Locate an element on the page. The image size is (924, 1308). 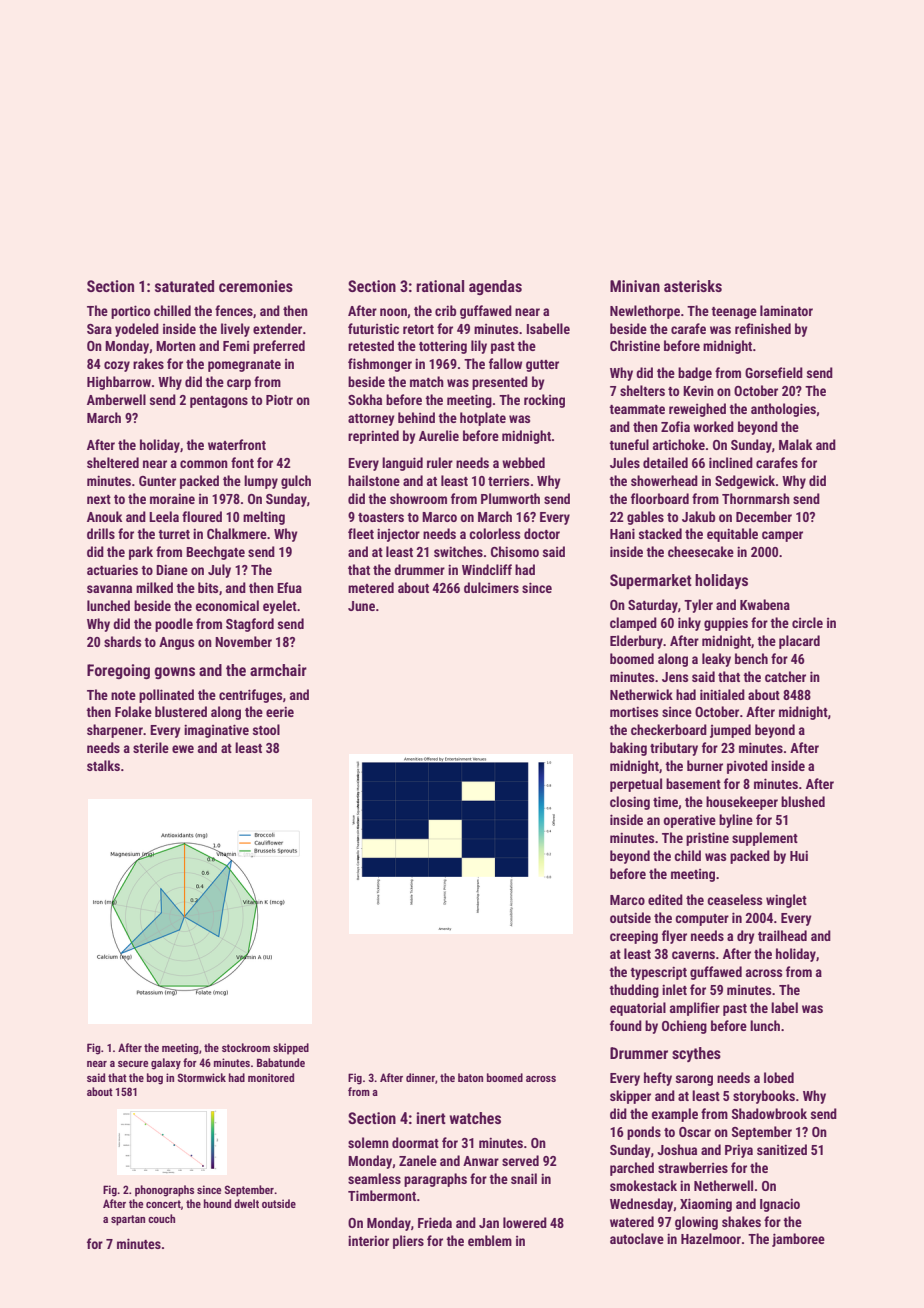
ruler is located at coordinates (440, 462).
